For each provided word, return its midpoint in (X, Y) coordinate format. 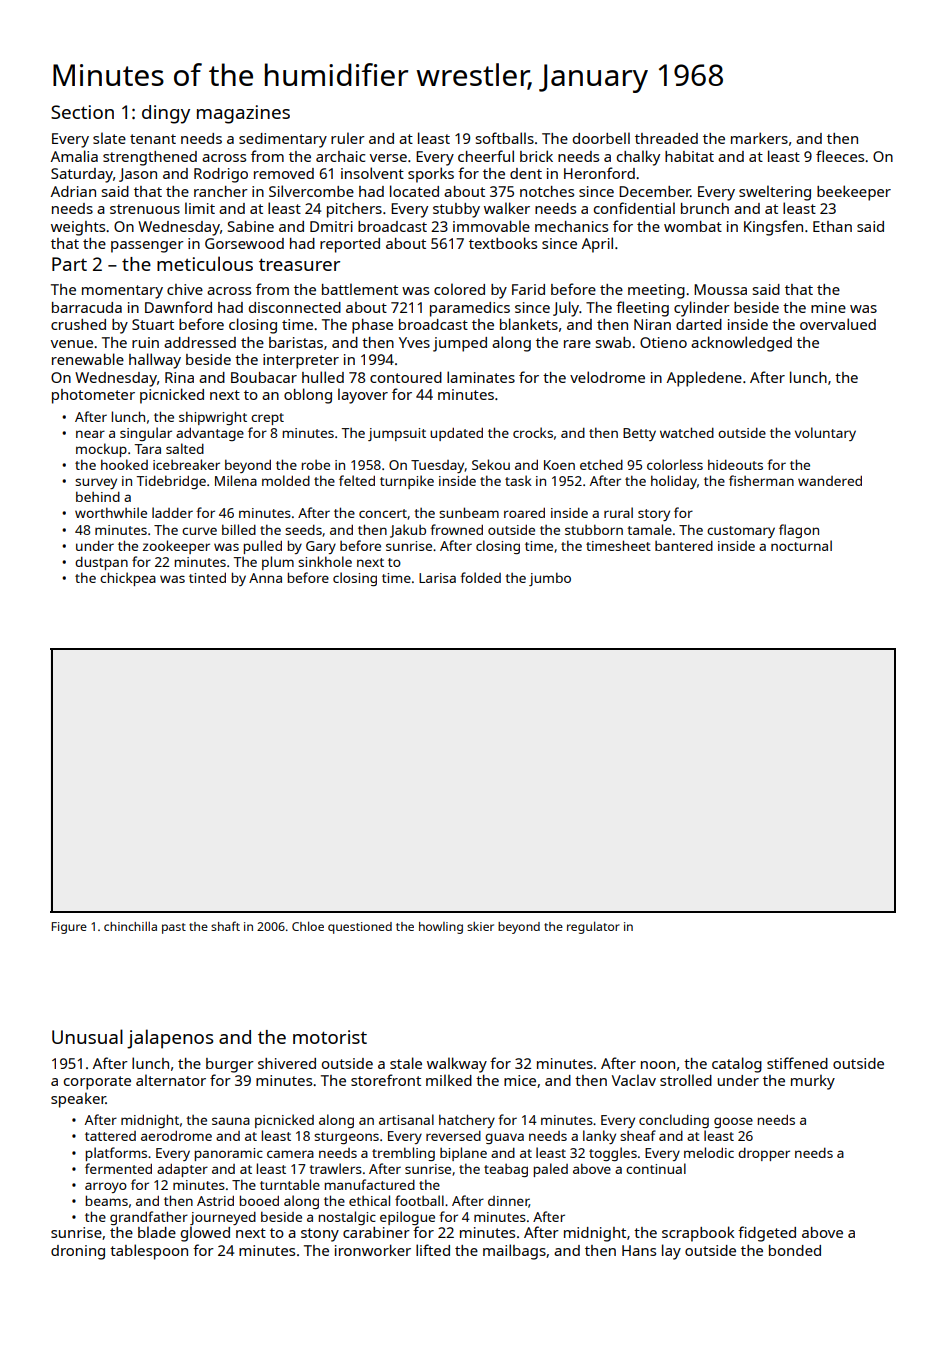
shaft (225, 926)
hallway (155, 361)
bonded (795, 1250)
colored (459, 289)
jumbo (550, 579)
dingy (166, 114)
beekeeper (854, 193)
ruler (348, 138)
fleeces (840, 156)
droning (78, 1252)
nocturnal (801, 545)
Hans (639, 1250)
